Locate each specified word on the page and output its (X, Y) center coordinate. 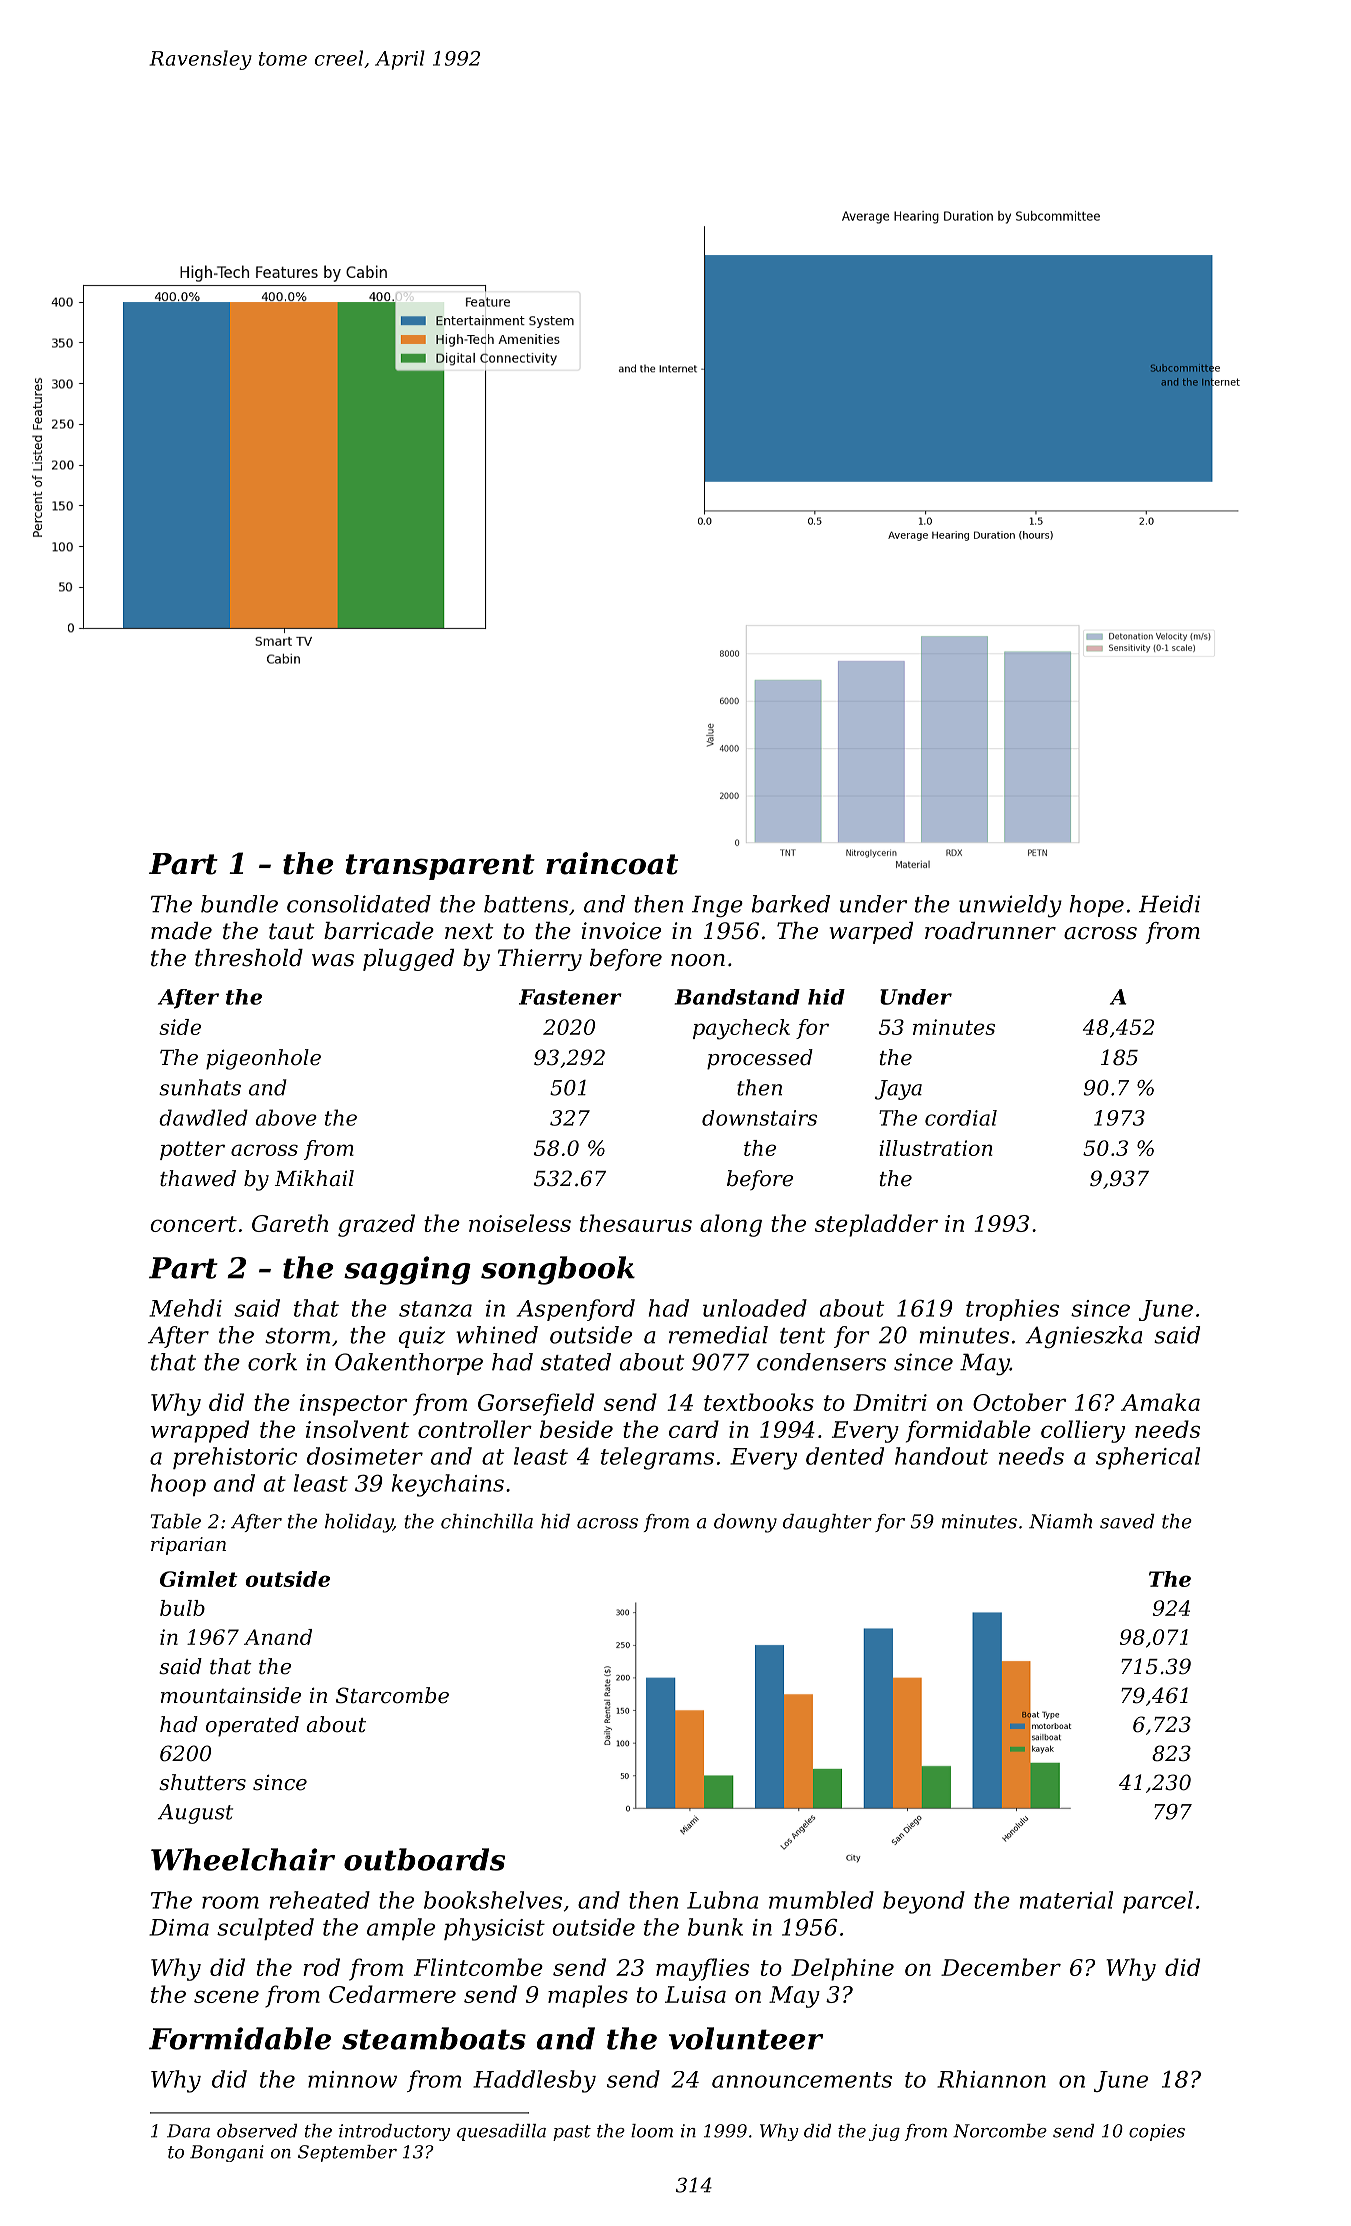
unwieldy (1010, 906)
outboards (424, 1859)
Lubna (722, 1900)
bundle (239, 904)
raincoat (612, 863)
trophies (1012, 1310)
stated (576, 1362)
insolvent (357, 1429)
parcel (1158, 1902)
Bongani (227, 2153)
